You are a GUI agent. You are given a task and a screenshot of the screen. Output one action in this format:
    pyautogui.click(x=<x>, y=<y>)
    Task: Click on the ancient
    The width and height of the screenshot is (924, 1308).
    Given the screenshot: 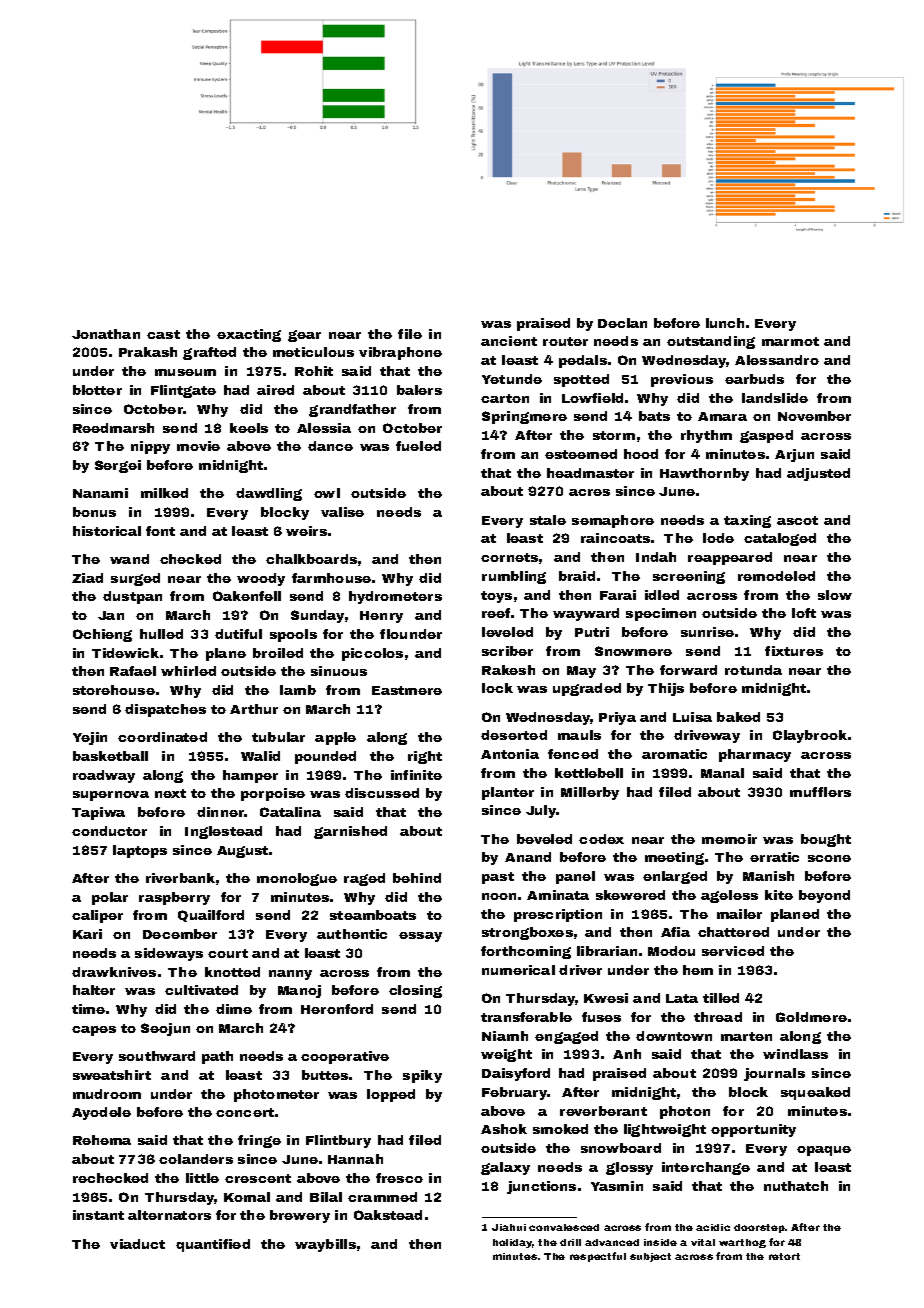 What is the action you would take?
    pyautogui.click(x=509, y=341)
